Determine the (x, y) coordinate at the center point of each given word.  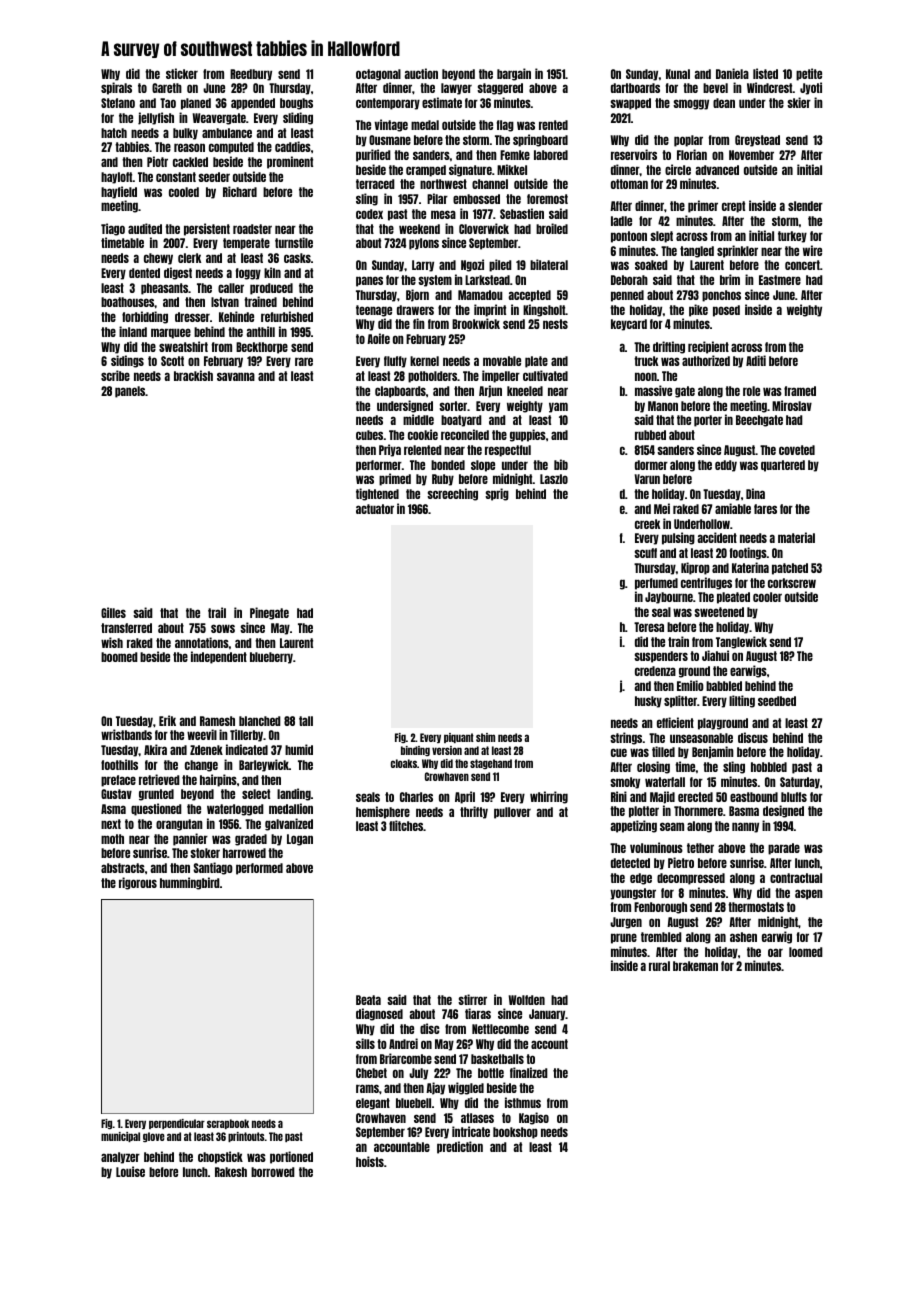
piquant (459, 738)
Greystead (757, 141)
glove (154, 1137)
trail (217, 612)
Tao (168, 103)
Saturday (800, 783)
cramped (426, 171)
